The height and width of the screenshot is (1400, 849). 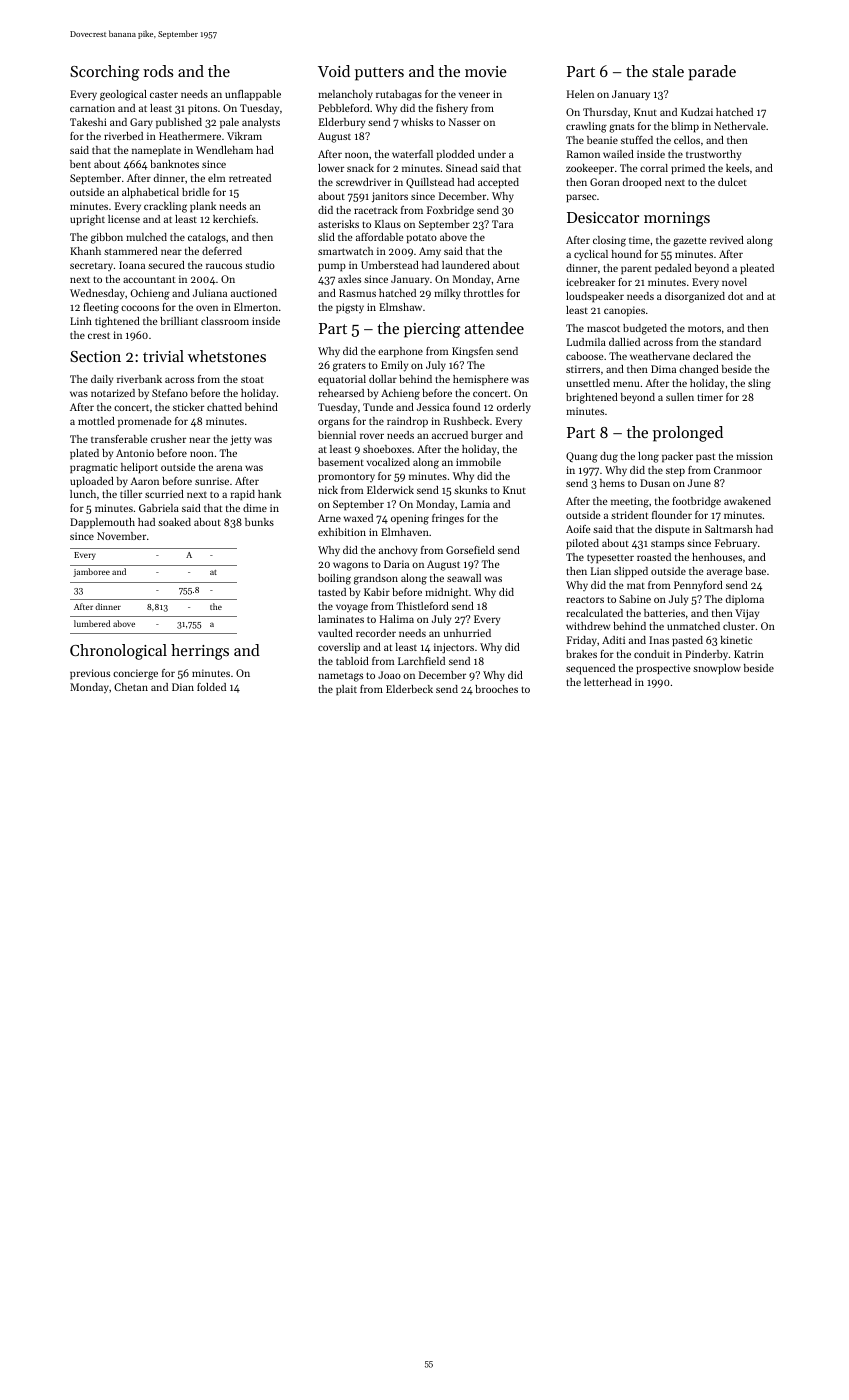 I want to click on menu, so click(x=626, y=384).
